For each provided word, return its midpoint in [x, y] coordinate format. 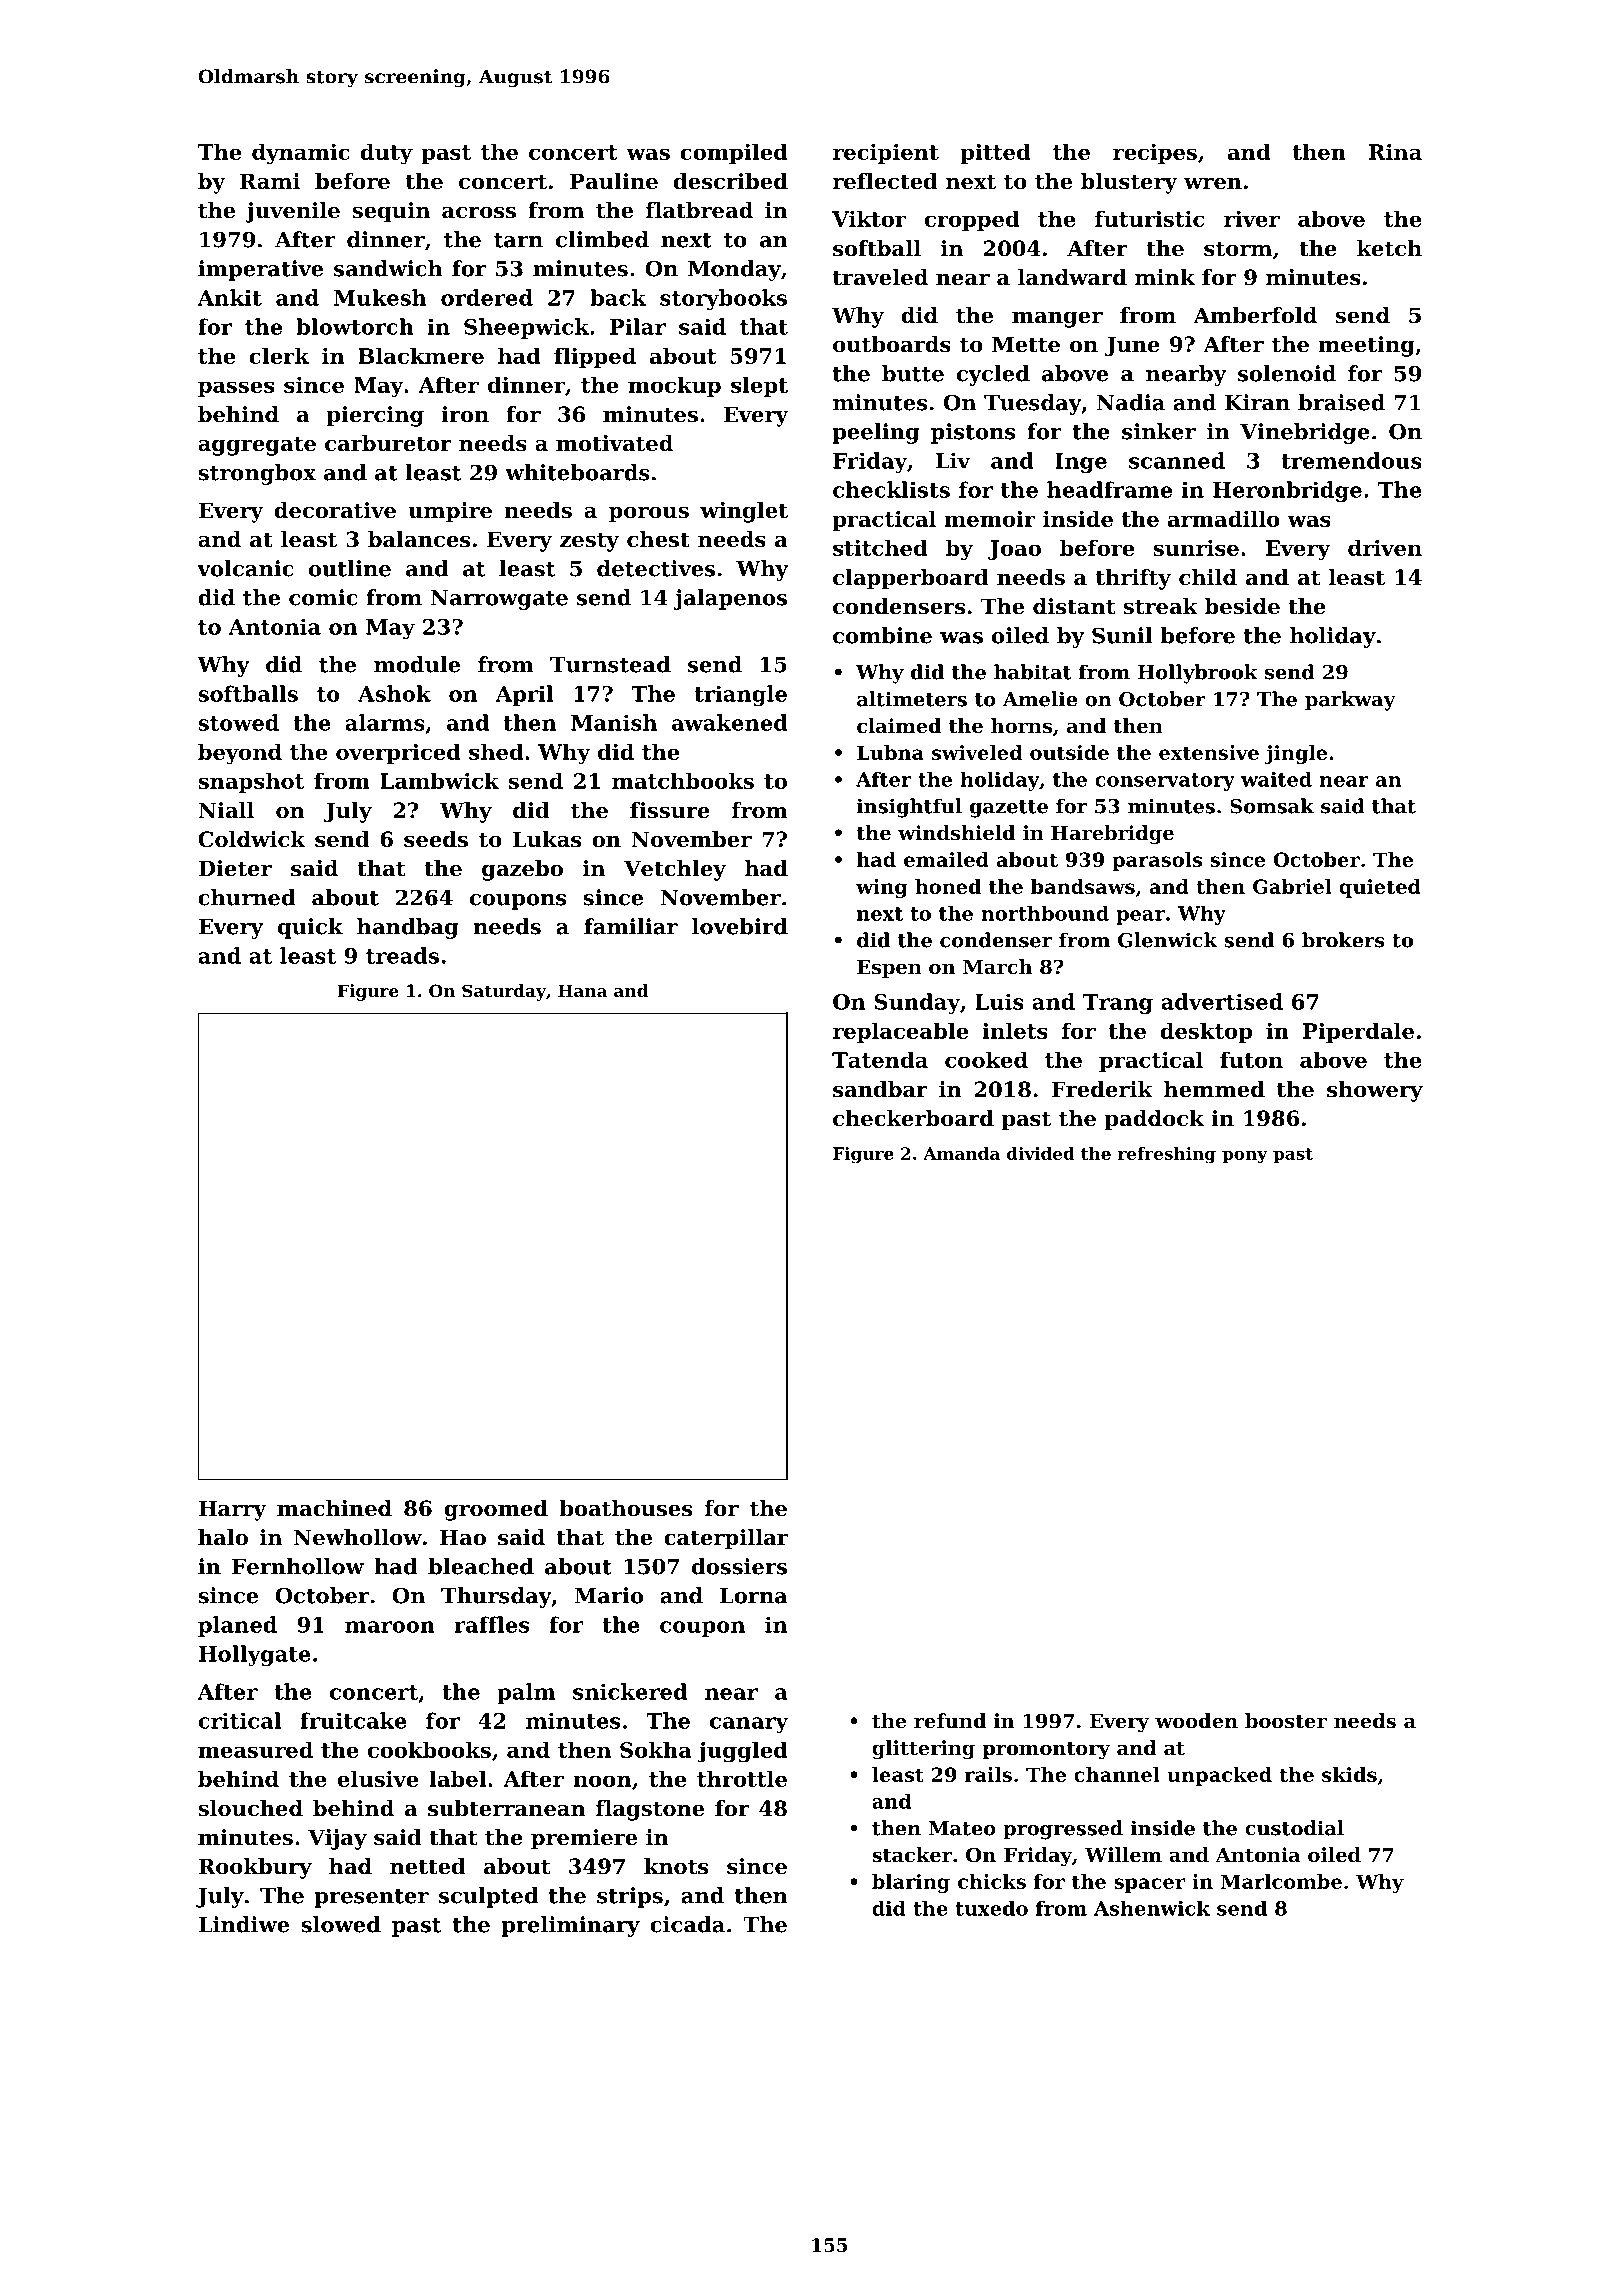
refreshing [1167, 1155]
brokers [1343, 940]
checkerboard [913, 1118]
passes [236, 389]
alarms [385, 722]
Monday [734, 270]
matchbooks [683, 780]
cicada [687, 1924]
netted [428, 1866]
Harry [232, 1510]
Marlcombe [1281, 1881]
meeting [1366, 346]
